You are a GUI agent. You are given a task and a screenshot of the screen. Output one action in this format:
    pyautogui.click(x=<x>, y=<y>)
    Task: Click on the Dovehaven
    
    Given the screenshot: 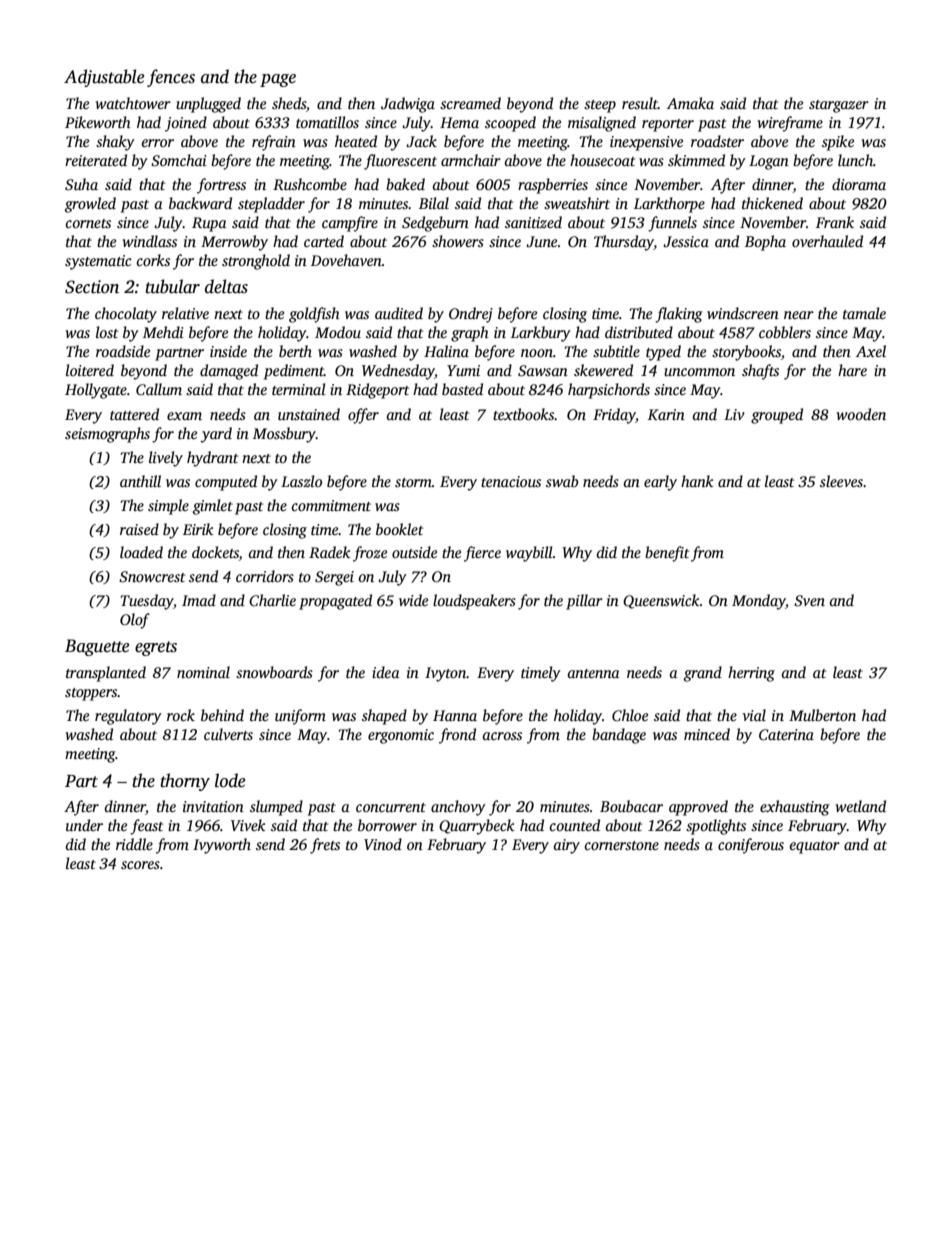 What is the action you would take?
    pyautogui.click(x=346, y=260)
